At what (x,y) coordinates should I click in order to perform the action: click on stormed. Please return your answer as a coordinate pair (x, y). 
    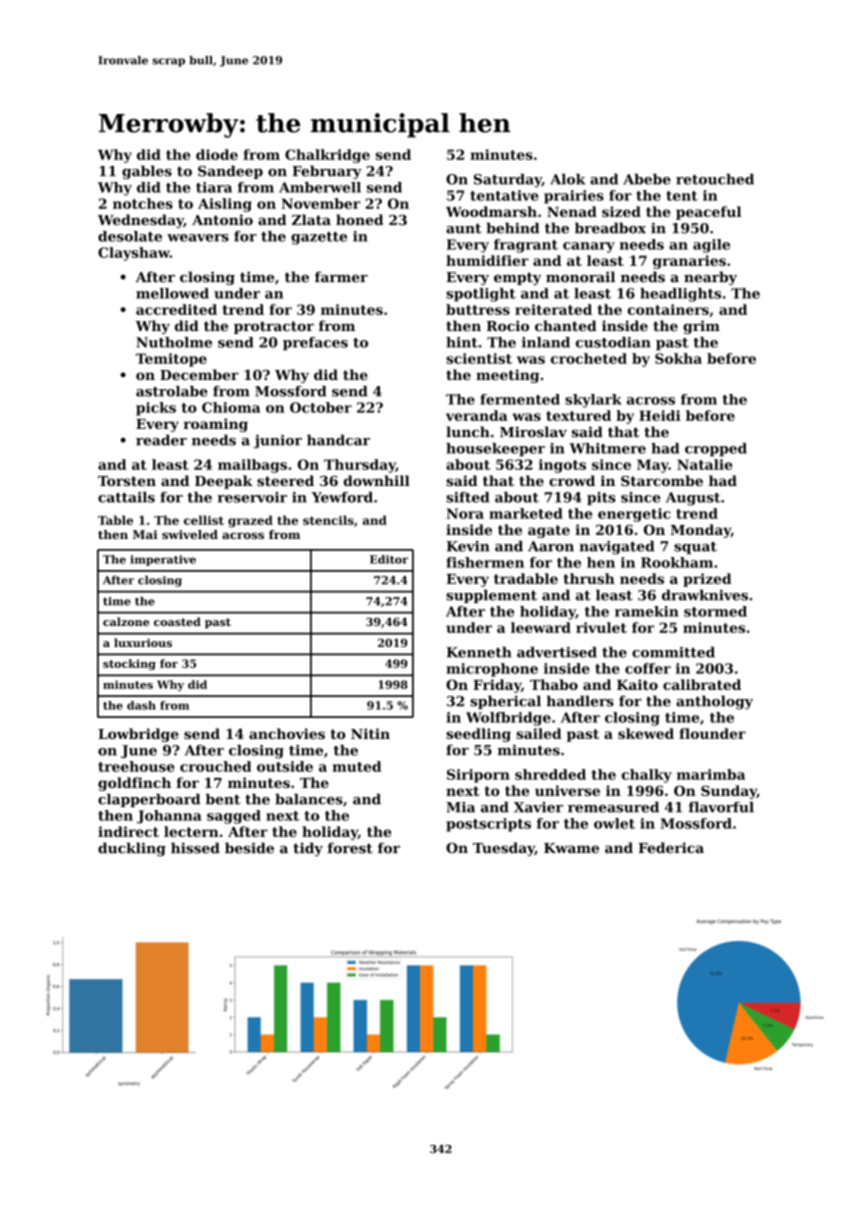
    Looking at the image, I should click on (715, 611).
